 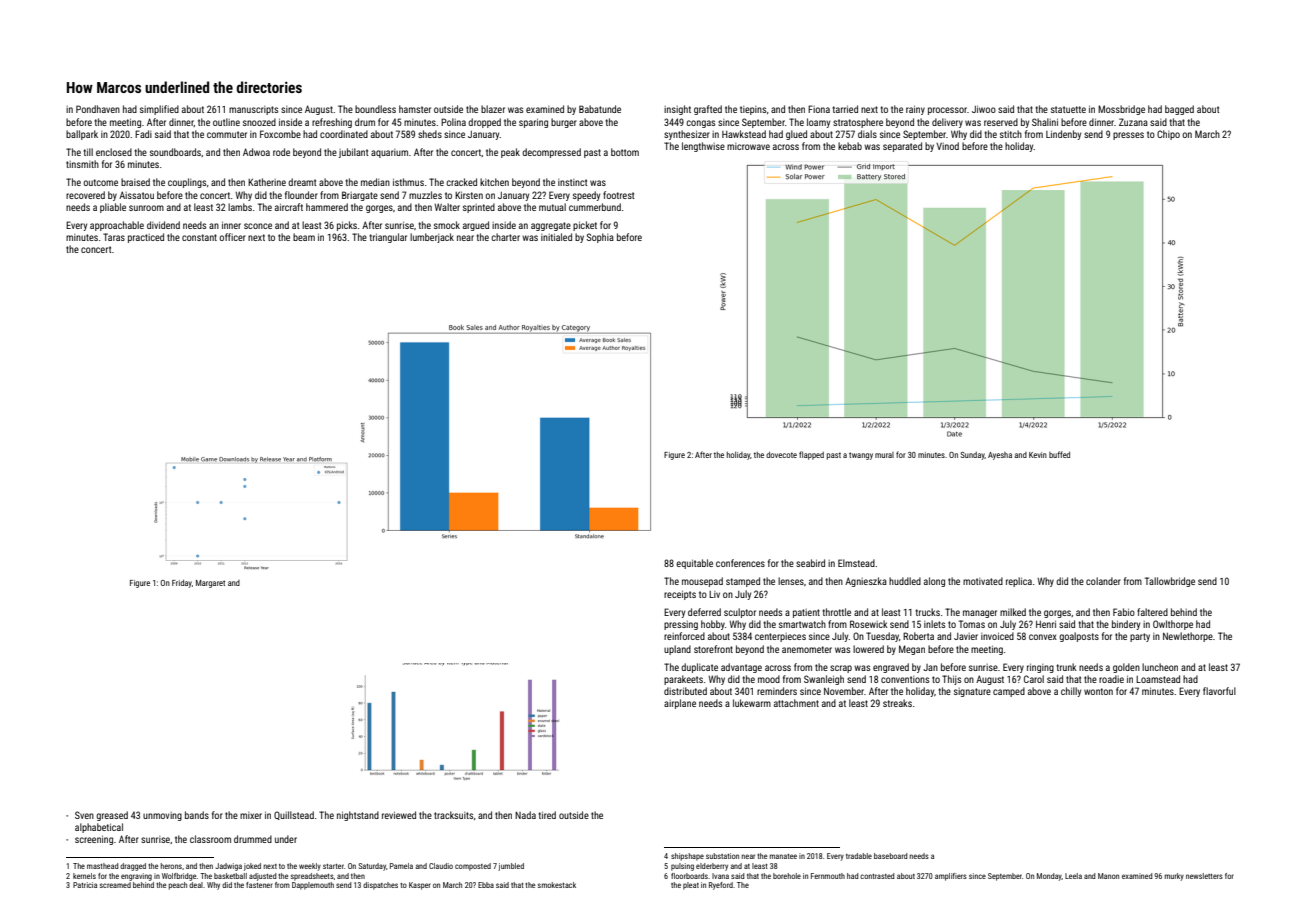 I want to click on nightstand, so click(x=358, y=816).
